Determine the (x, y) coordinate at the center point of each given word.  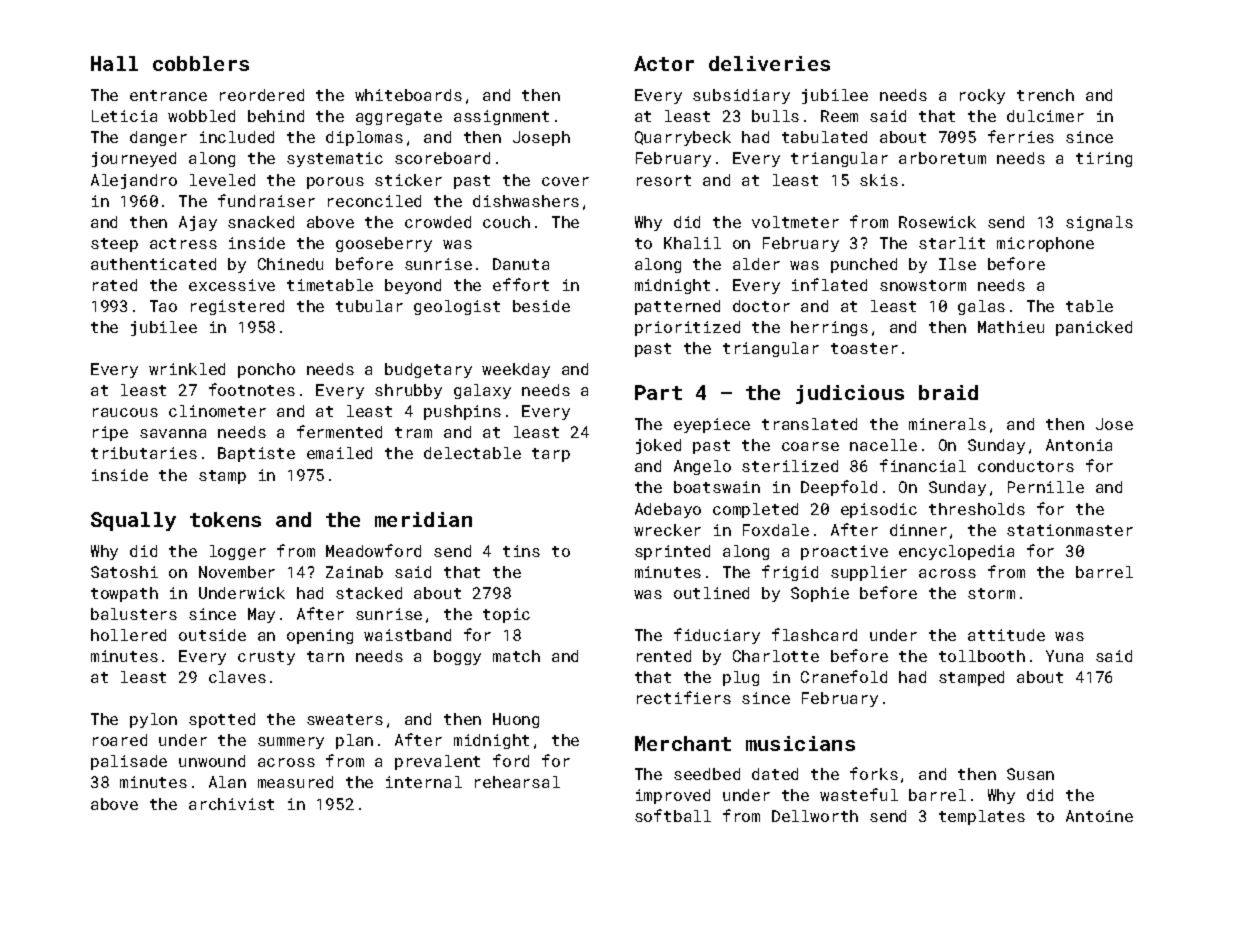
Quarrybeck (683, 138)
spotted (222, 720)
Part (658, 392)
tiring (1104, 159)
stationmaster (1070, 530)
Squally (133, 521)
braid (948, 392)
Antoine (1099, 816)
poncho (266, 370)
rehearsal (517, 782)
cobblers (201, 63)
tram (413, 432)
